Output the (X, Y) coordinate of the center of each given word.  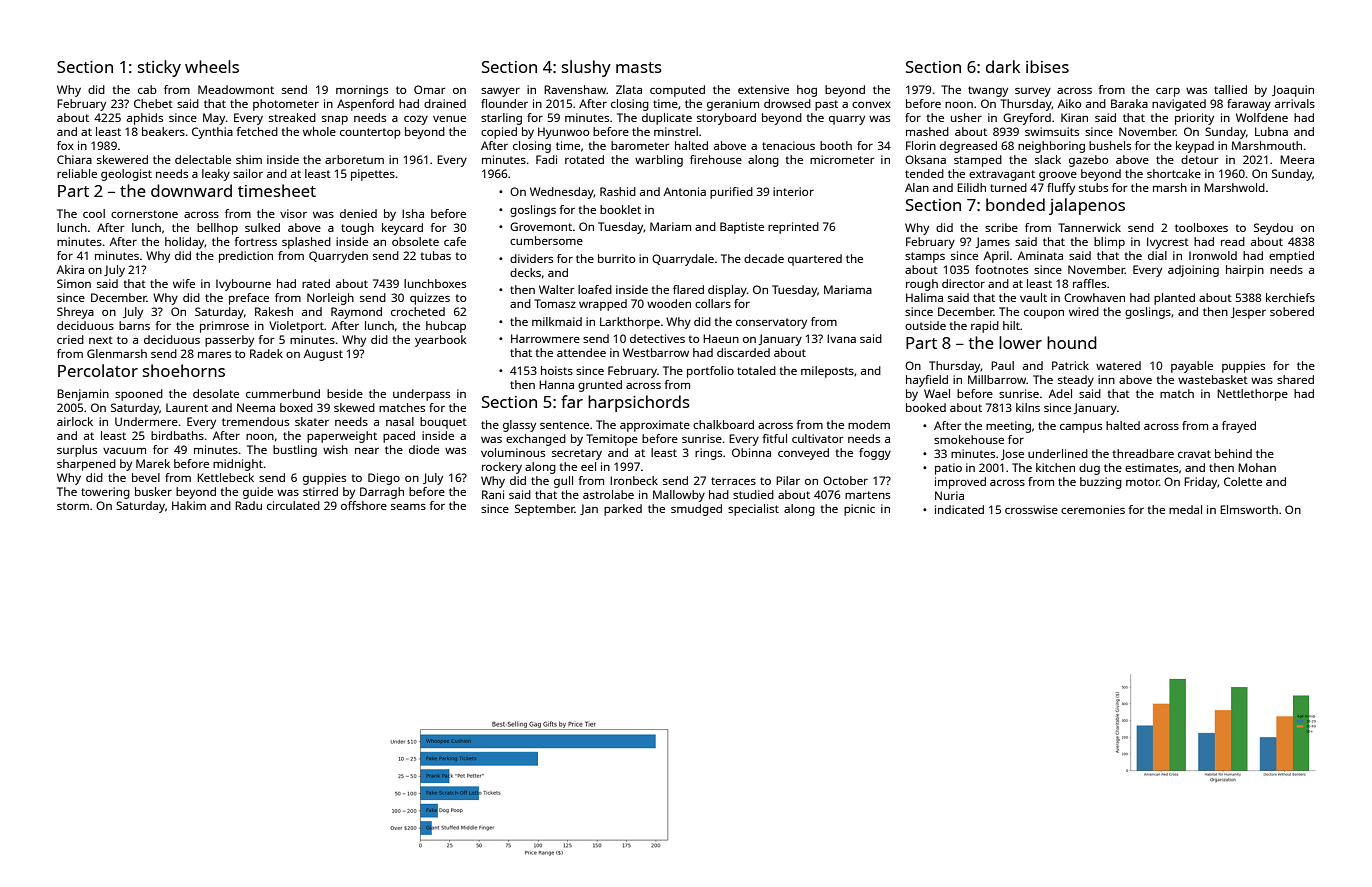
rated (316, 283)
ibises (1047, 66)
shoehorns (184, 370)
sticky (159, 68)
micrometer (842, 159)
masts (639, 67)
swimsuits (1052, 131)
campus (1081, 428)
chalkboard (723, 424)
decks (525, 272)
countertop (370, 133)
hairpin (1245, 271)
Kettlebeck (225, 477)
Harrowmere (545, 338)
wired (1084, 311)
